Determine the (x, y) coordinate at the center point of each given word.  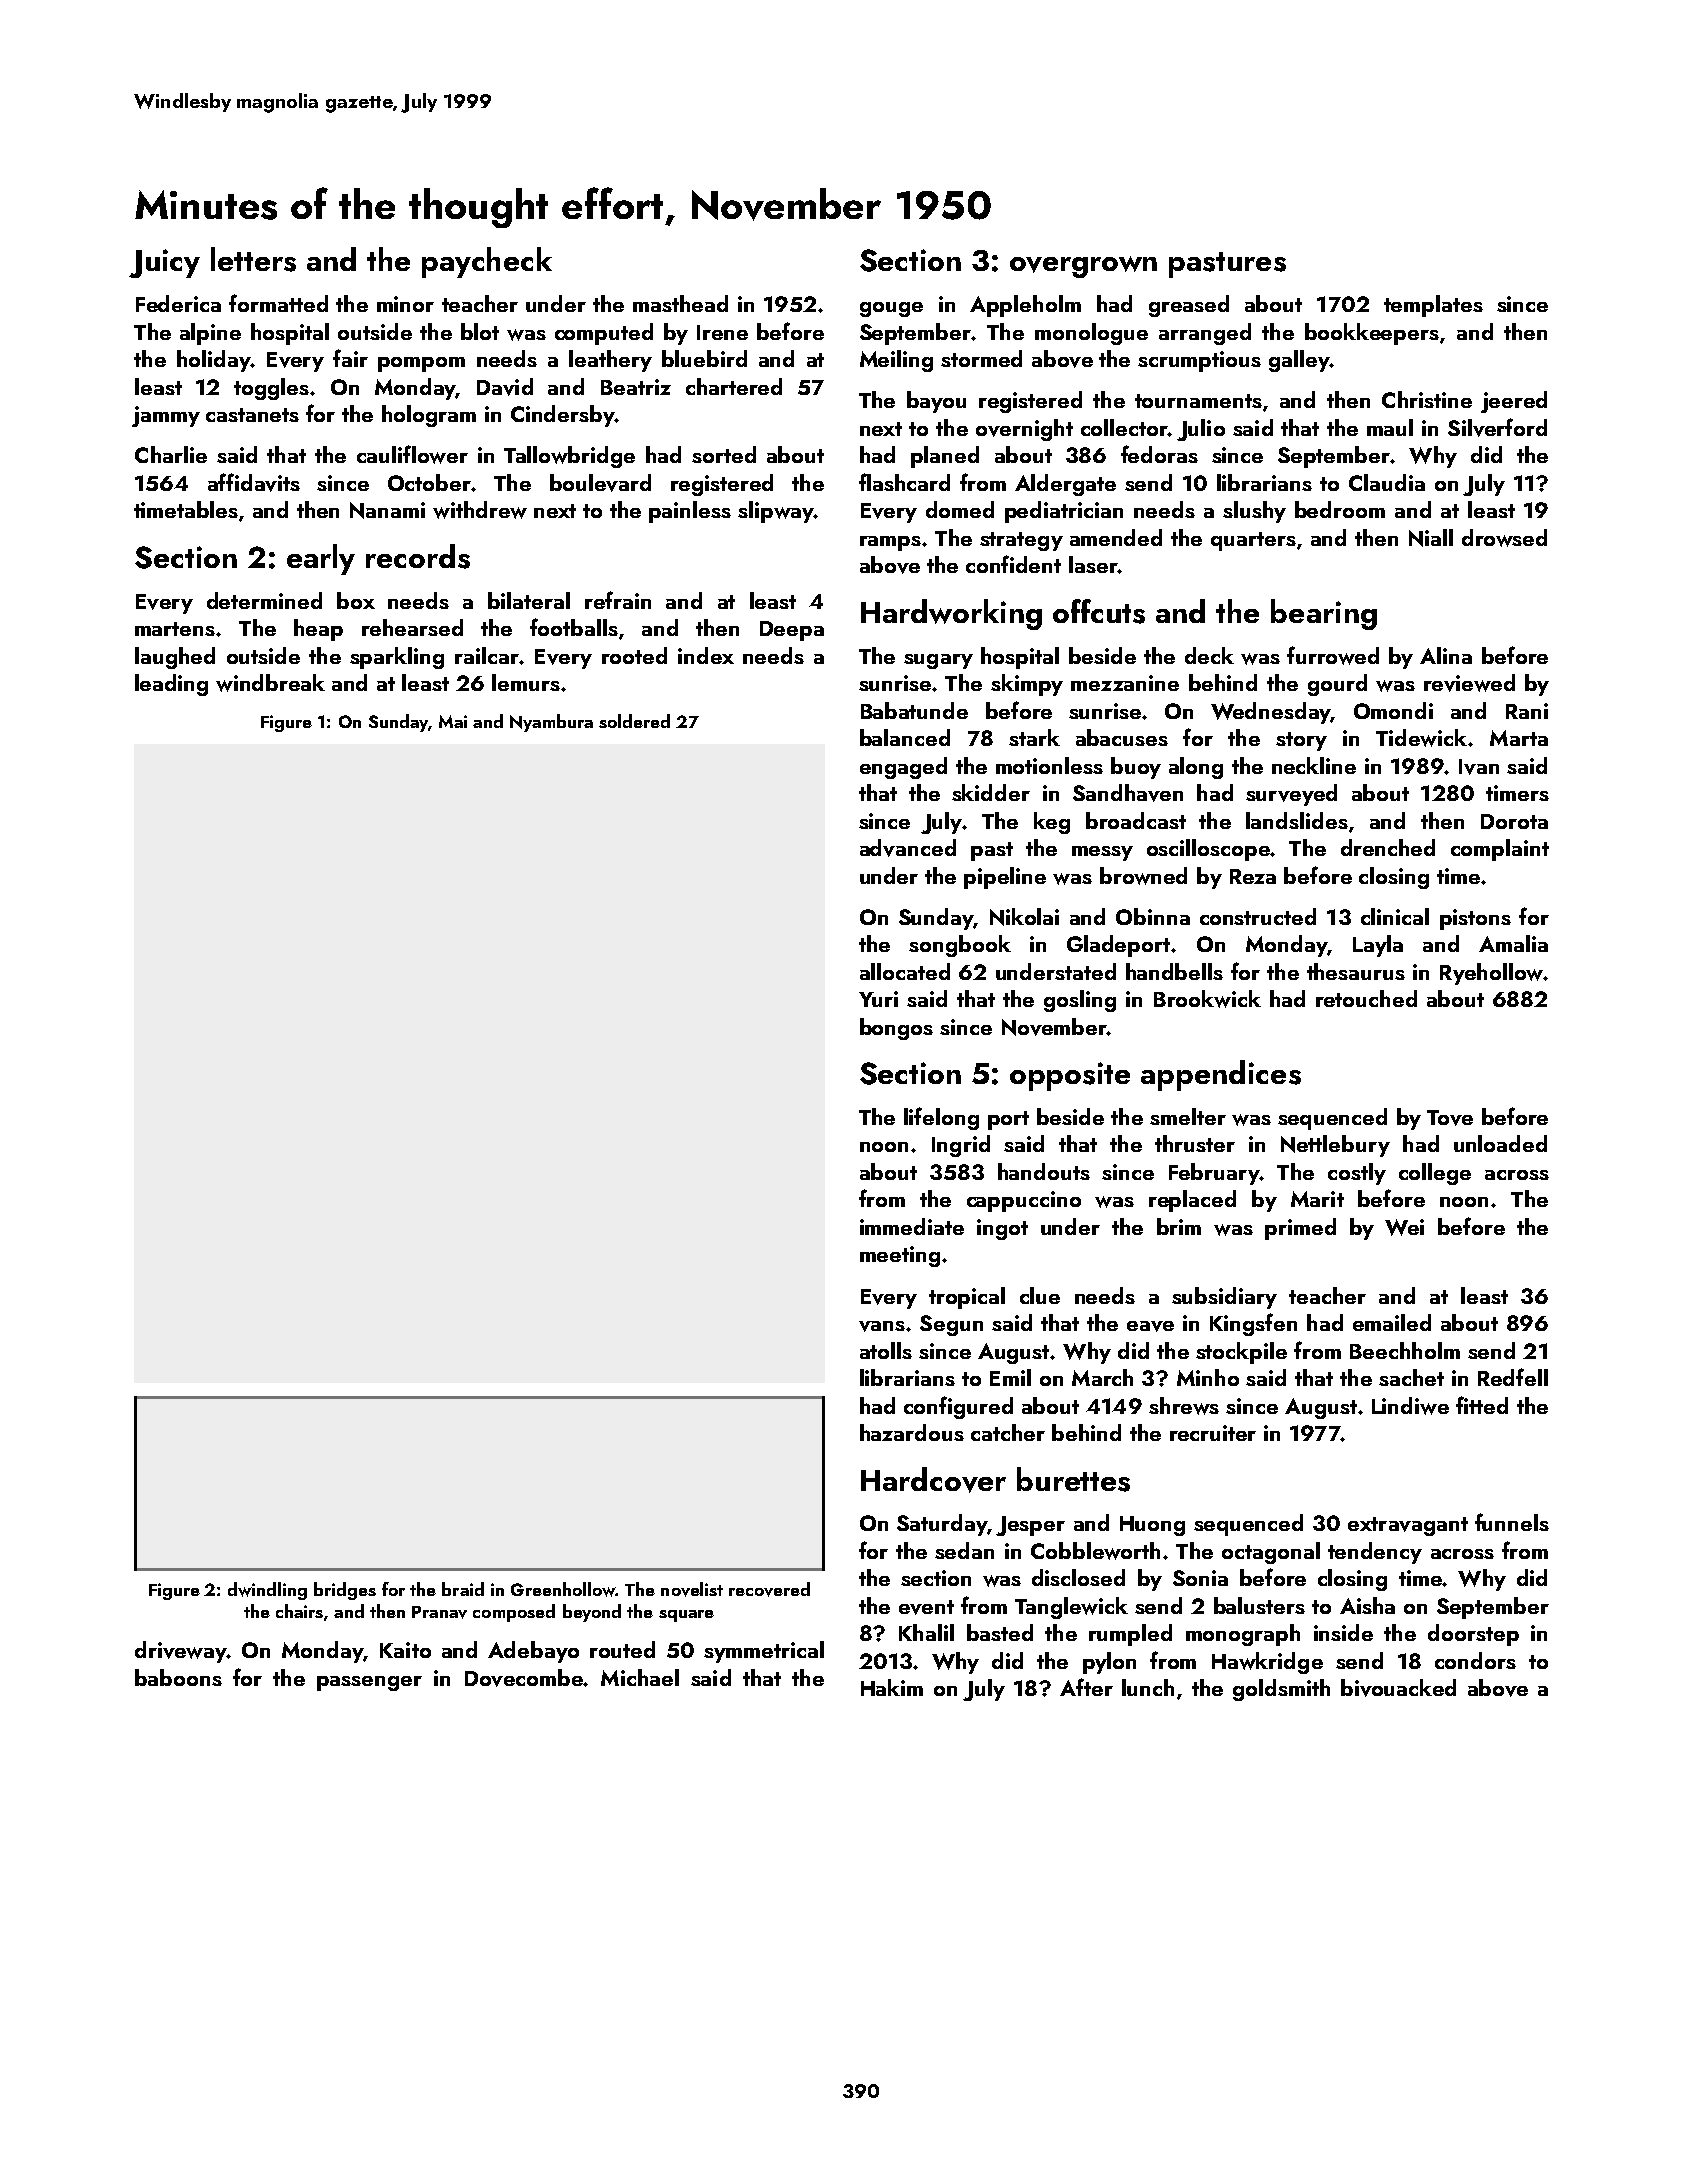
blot (480, 331)
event (926, 1607)
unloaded (1500, 1143)
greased (1189, 306)
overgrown (1083, 267)
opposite (1070, 1076)
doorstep (1473, 1635)
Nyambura (551, 723)
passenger (369, 1683)
